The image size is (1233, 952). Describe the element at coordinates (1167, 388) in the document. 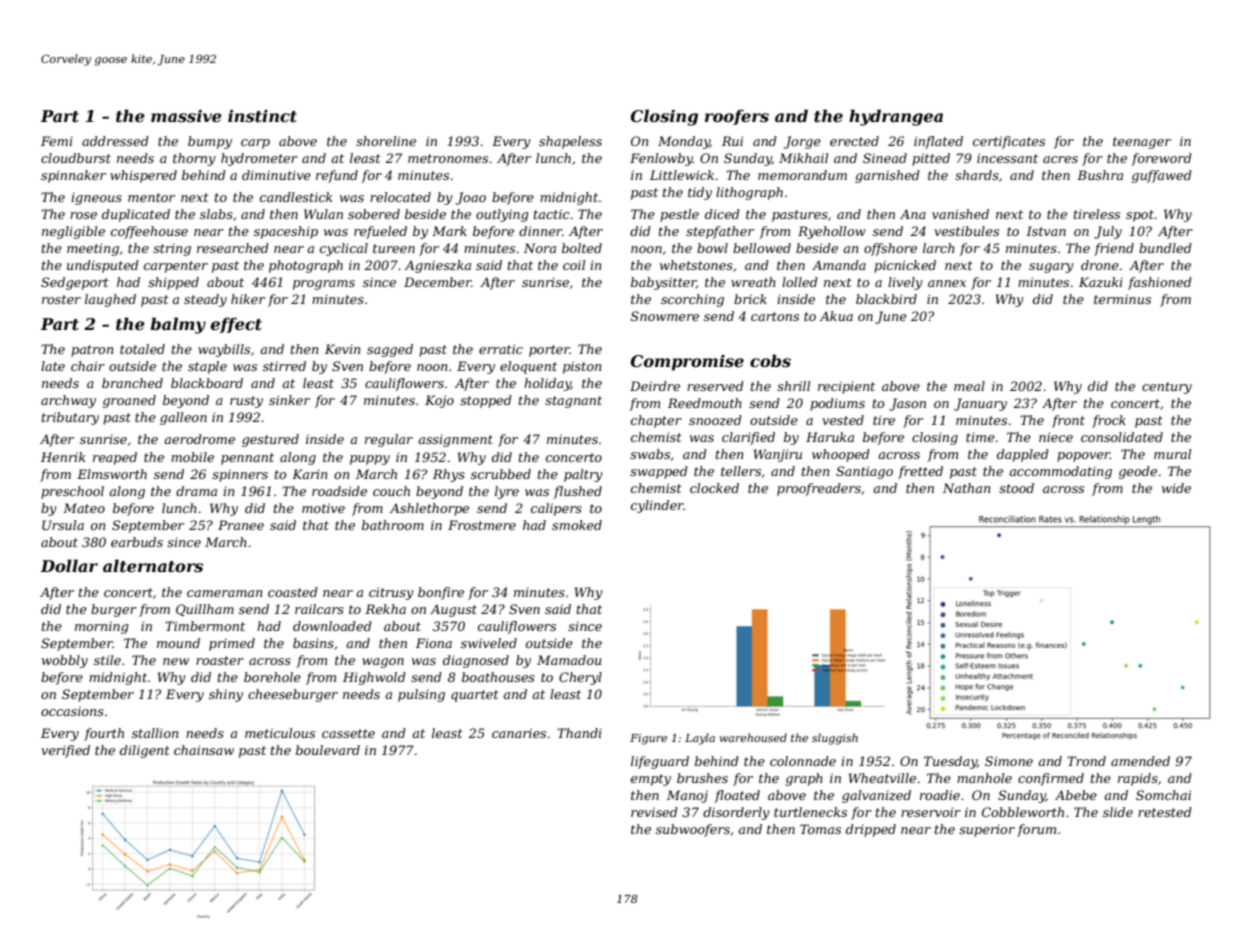

I see `century` at that location.
